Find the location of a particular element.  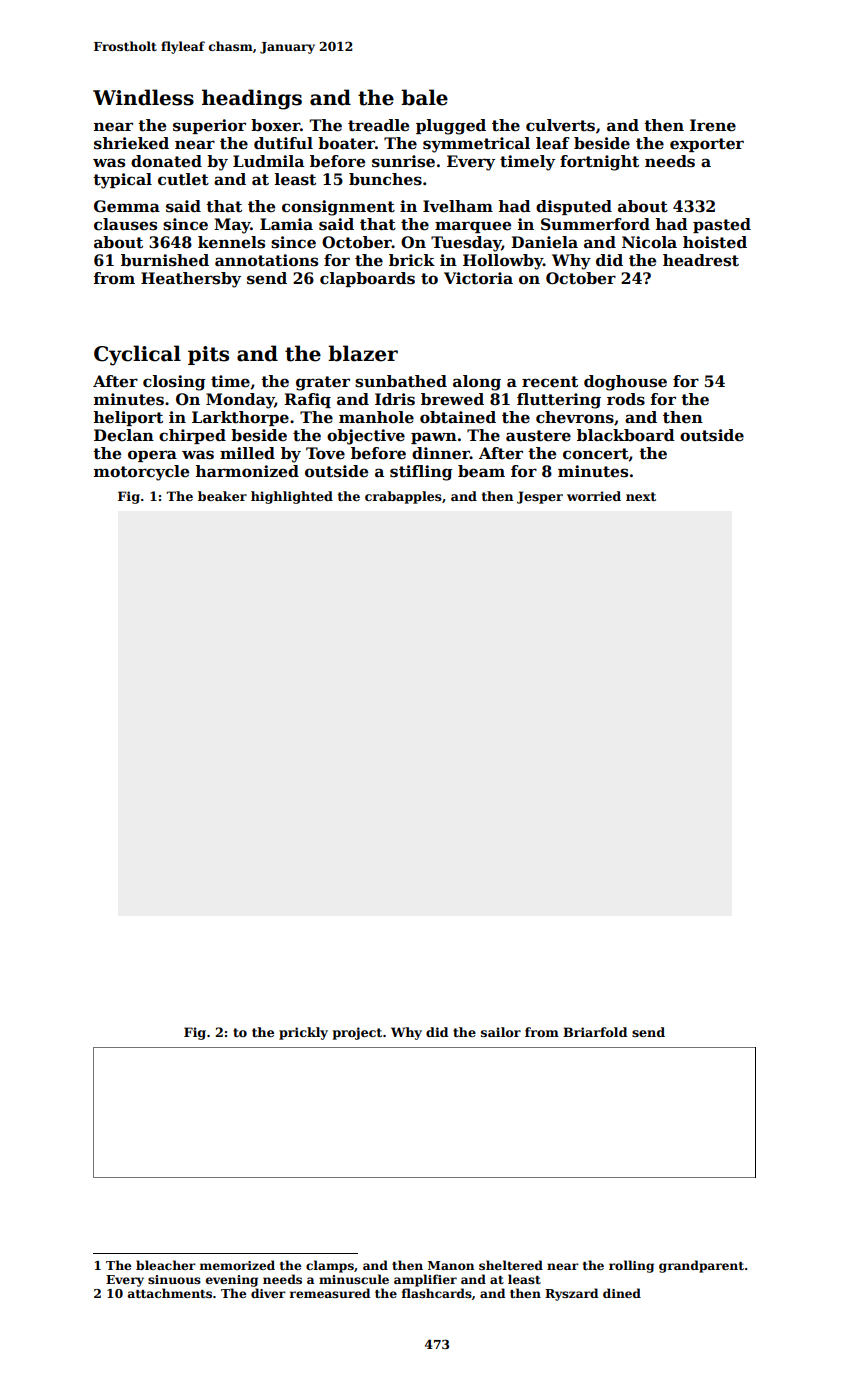

Jesper is located at coordinates (540, 497).
